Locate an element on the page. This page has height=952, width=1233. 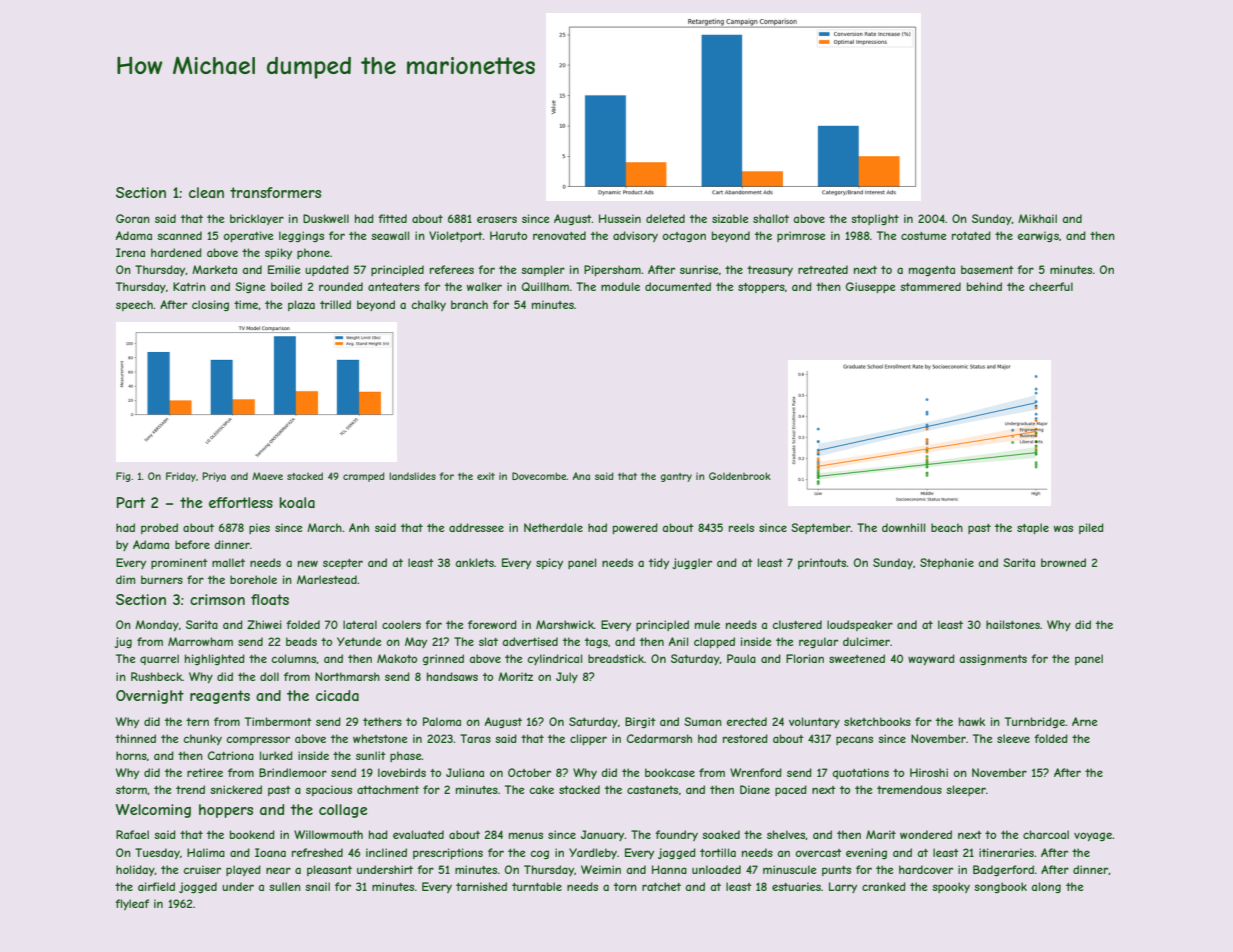
Priya is located at coordinates (214, 477).
